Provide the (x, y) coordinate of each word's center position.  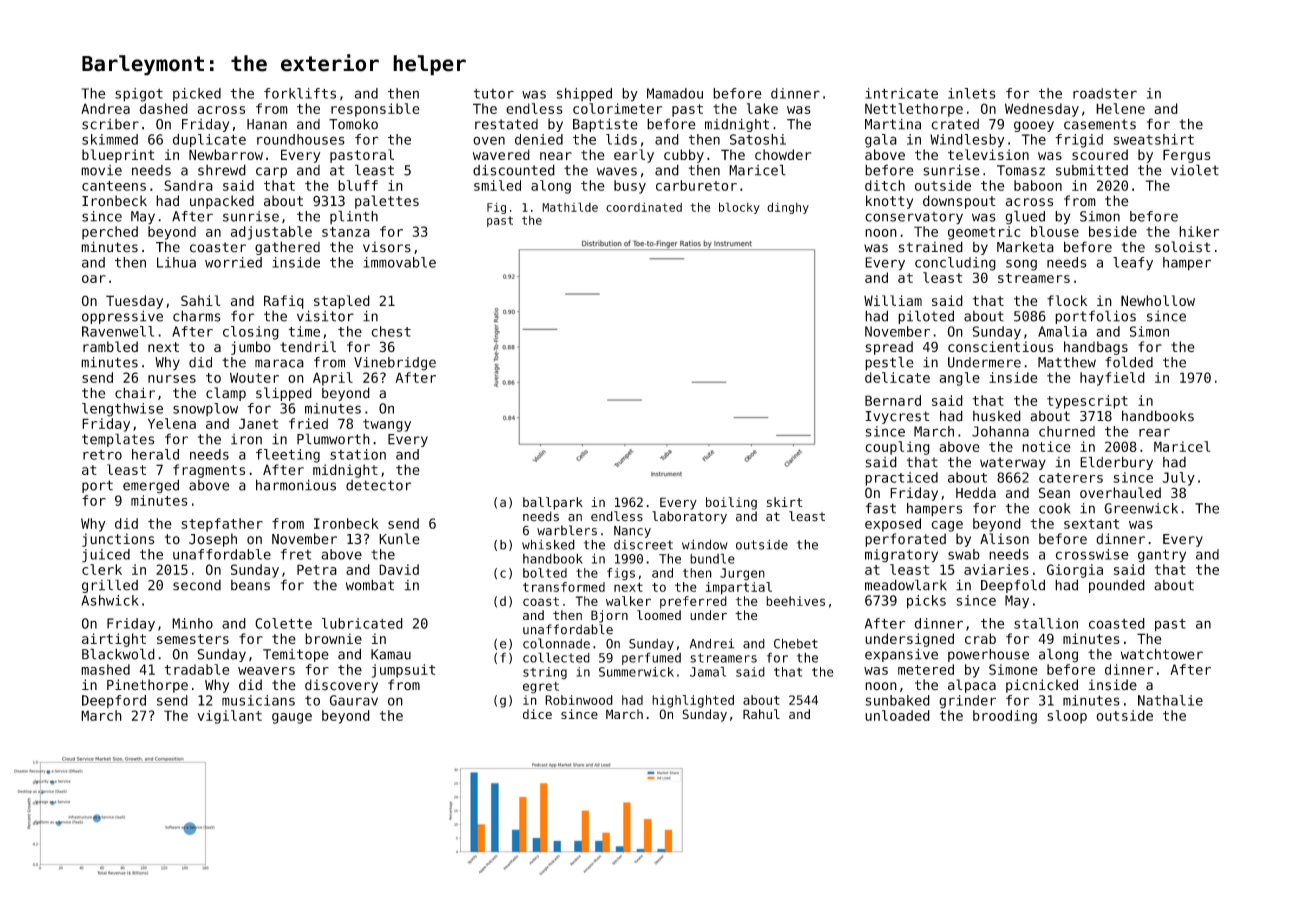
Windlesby (967, 141)
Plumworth (333, 439)
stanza (346, 232)
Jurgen (742, 574)
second (197, 585)
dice (537, 714)
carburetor (696, 185)
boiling (731, 503)
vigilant (229, 717)
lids (621, 139)
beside (1113, 231)
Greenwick (1141, 508)
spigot (139, 95)
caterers (1071, 478)
